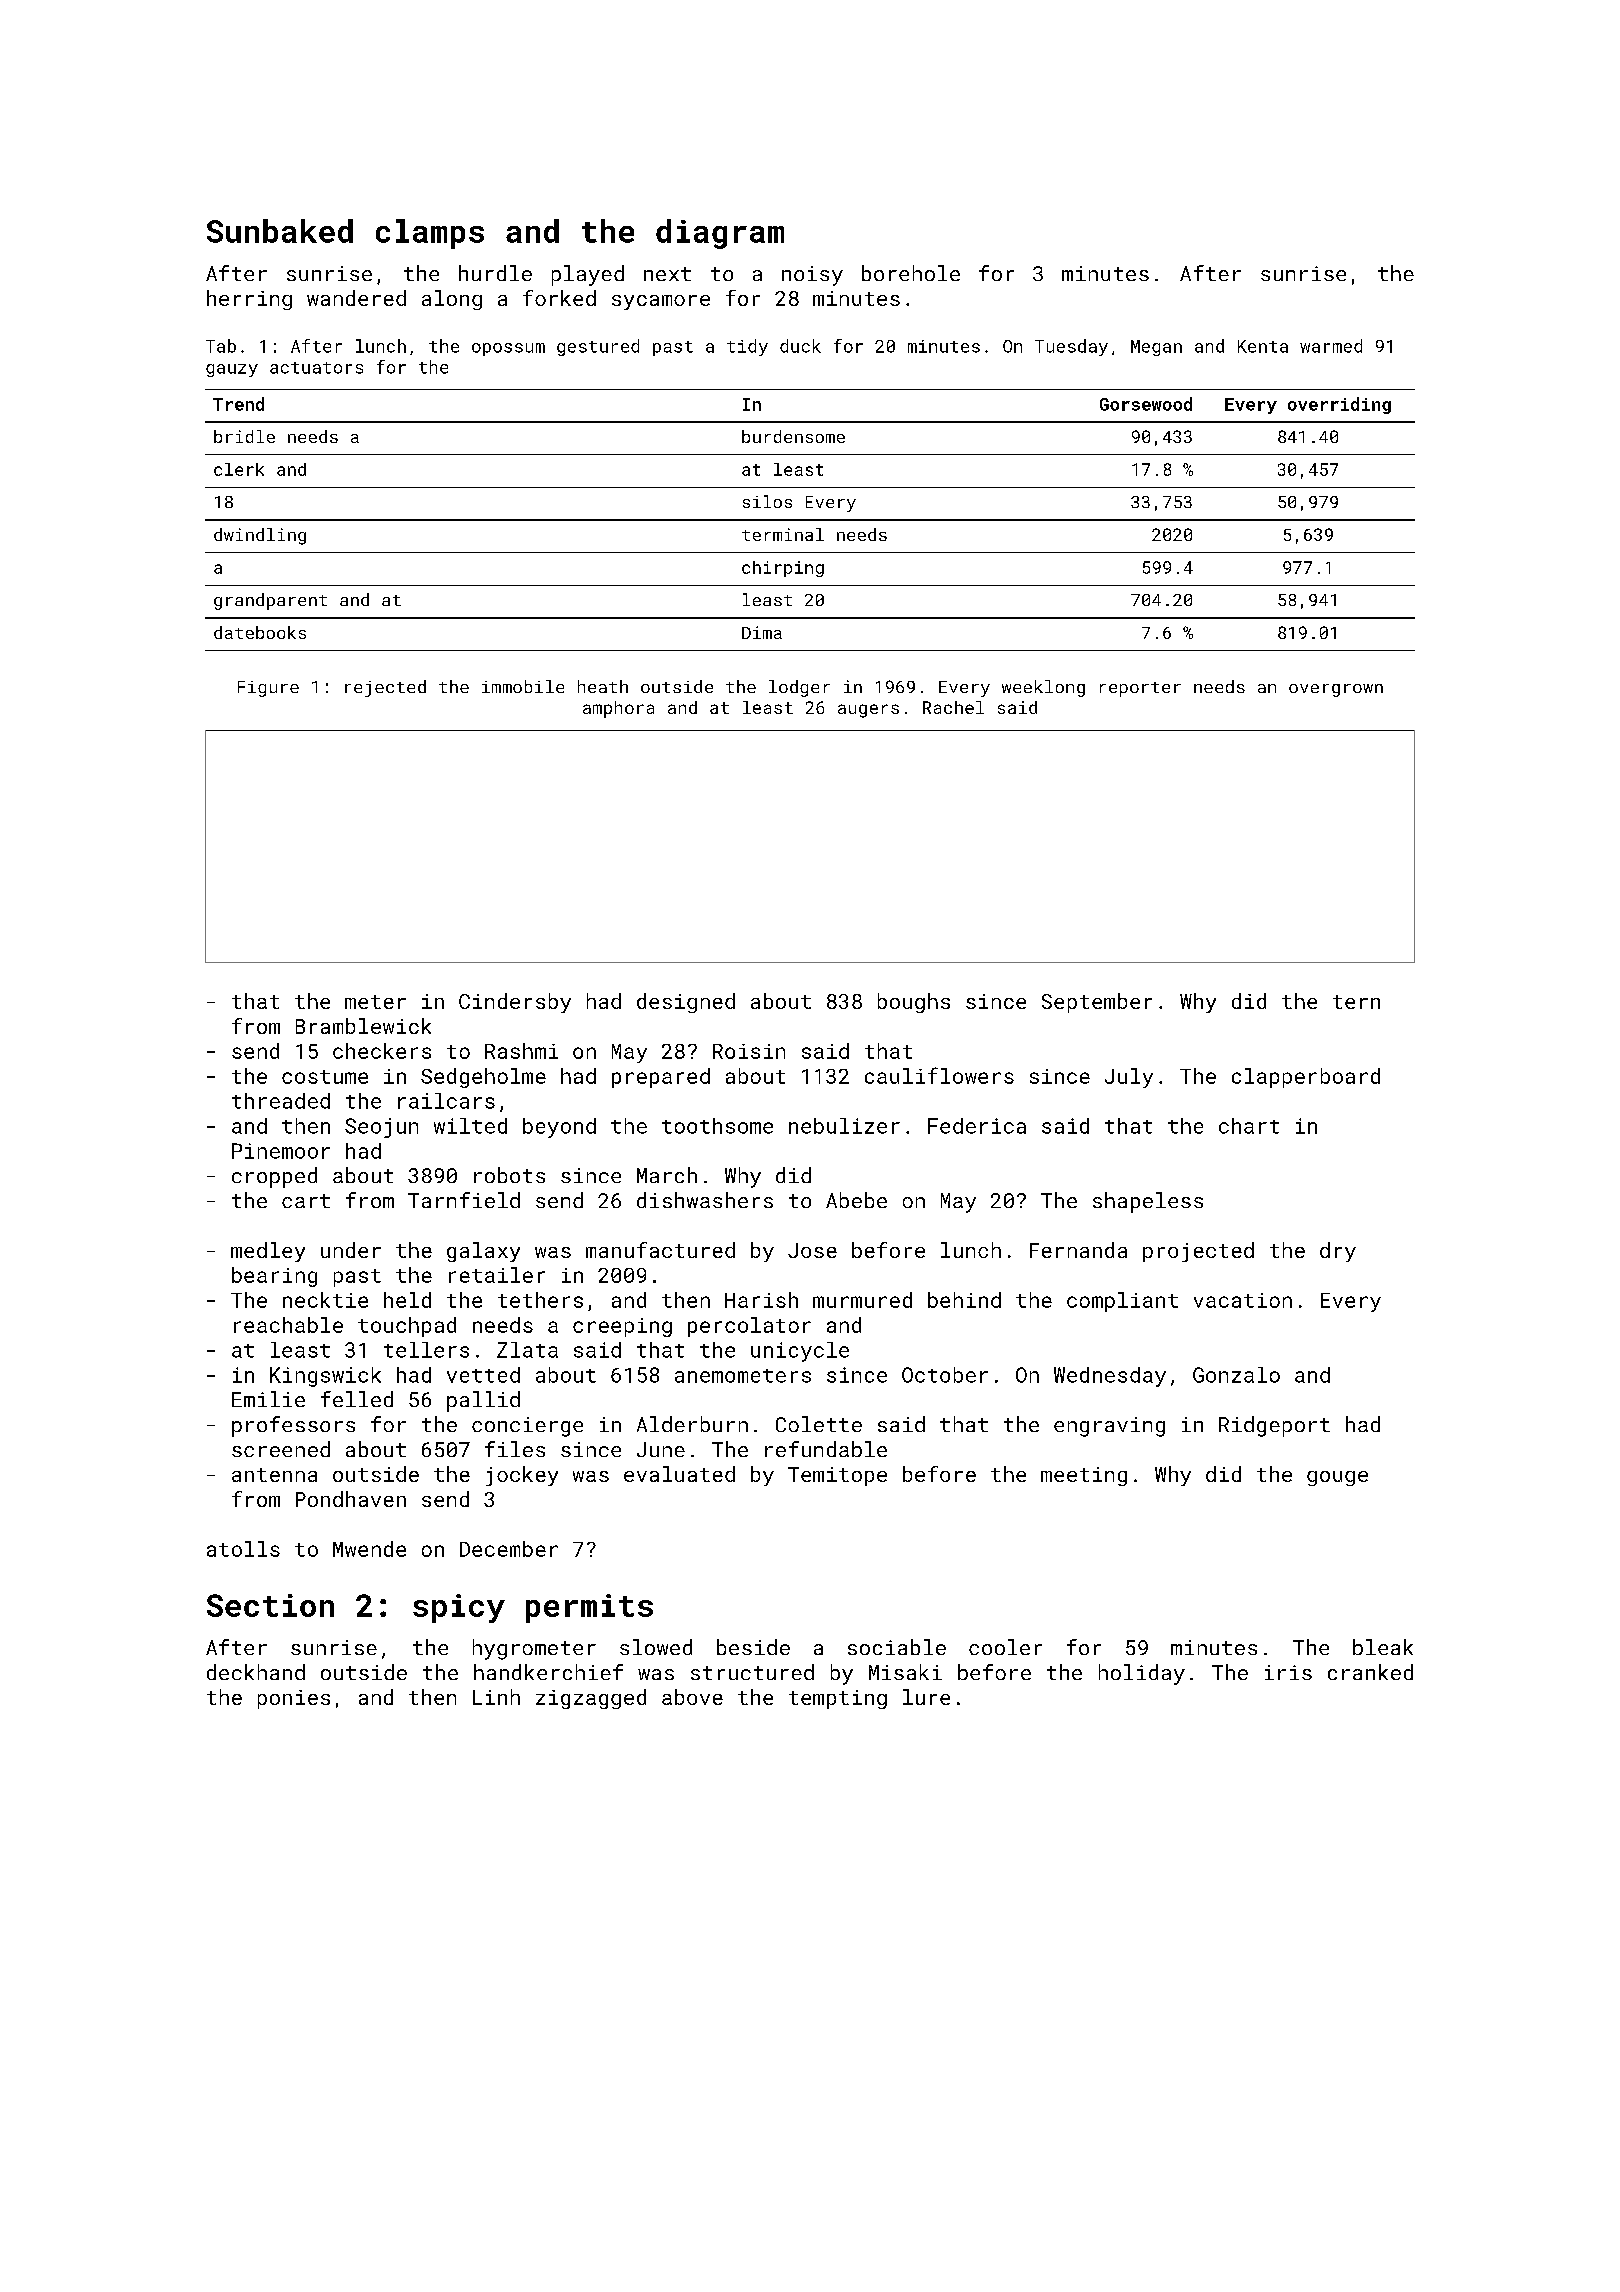 This screenshot has height=2292, width=1620. Describe the element at coordinates (1140, 689) in the screenshot. I see `reporter` at that location.
